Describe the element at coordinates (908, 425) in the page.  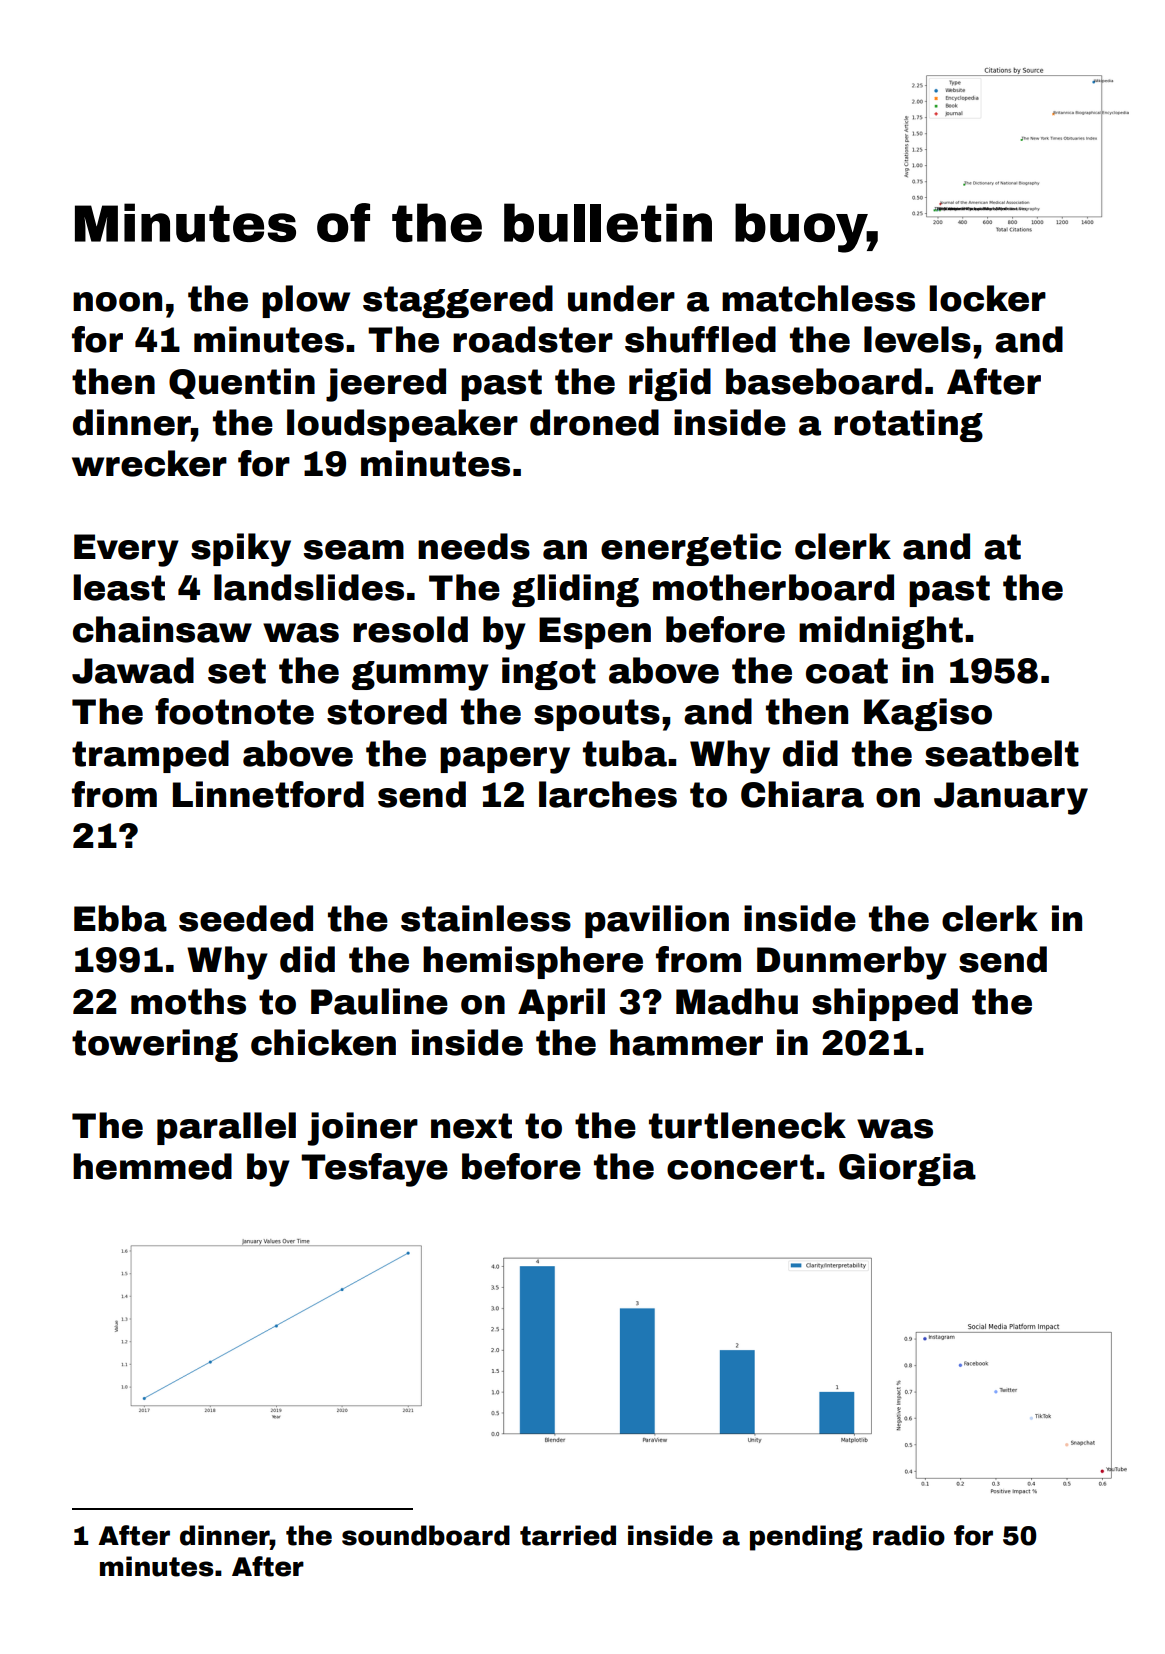
I see `rotating` at that location.
